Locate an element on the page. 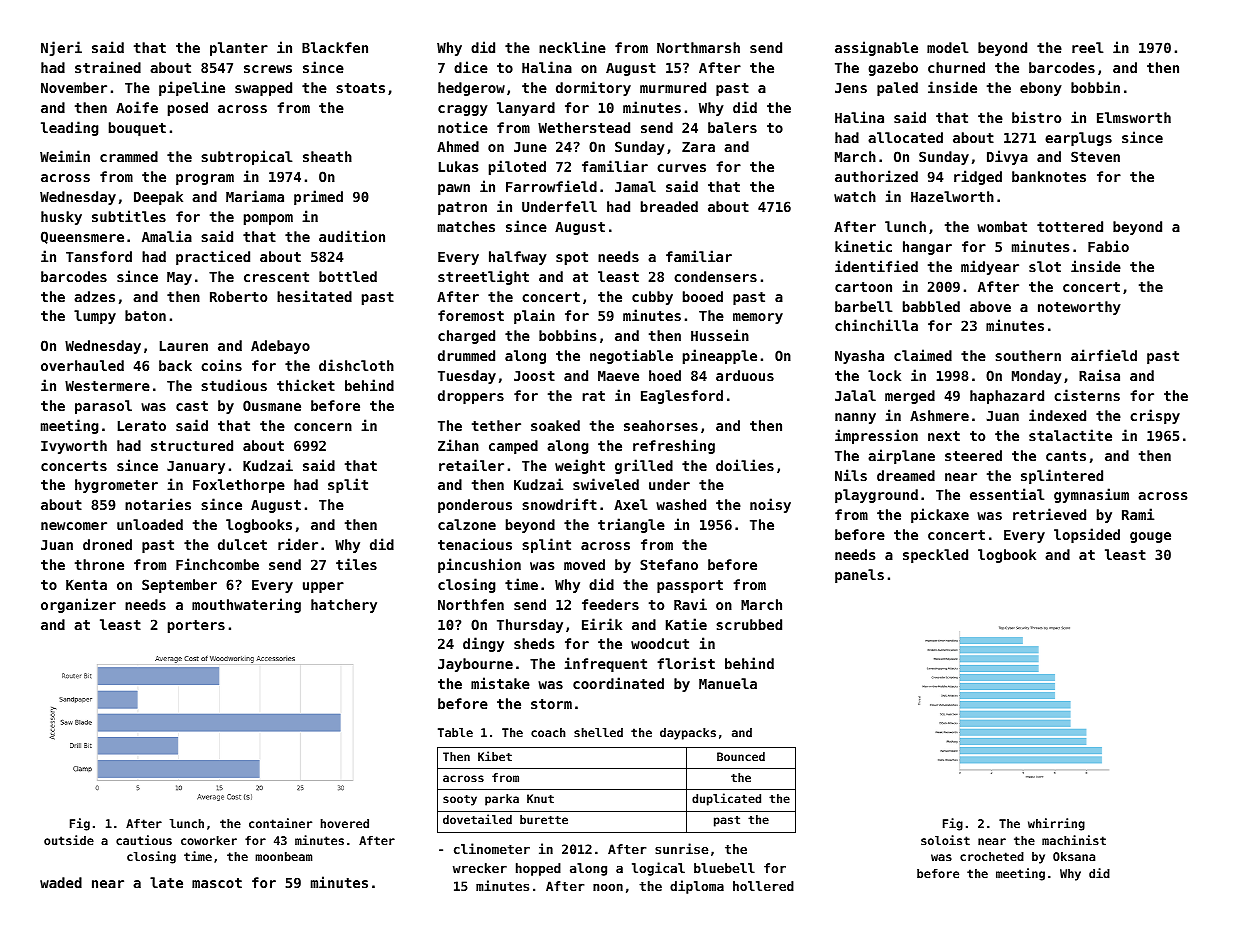 This document has width=1233, height=952. assignable is located at coordinates (876, 48).
